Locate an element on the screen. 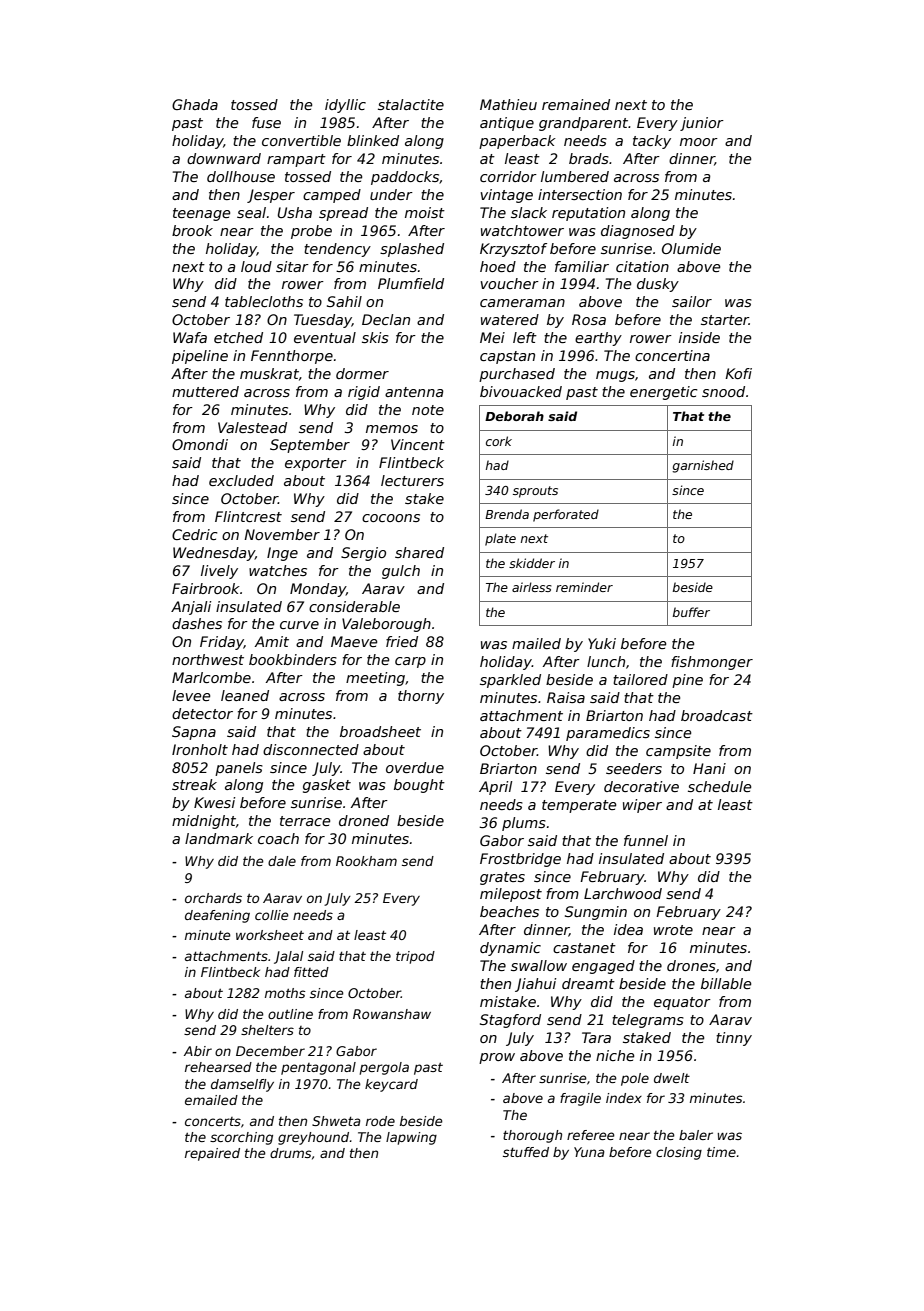 The height and width of the screenshot is (1311, 924). orchards is located at coordinates (213, 898).
